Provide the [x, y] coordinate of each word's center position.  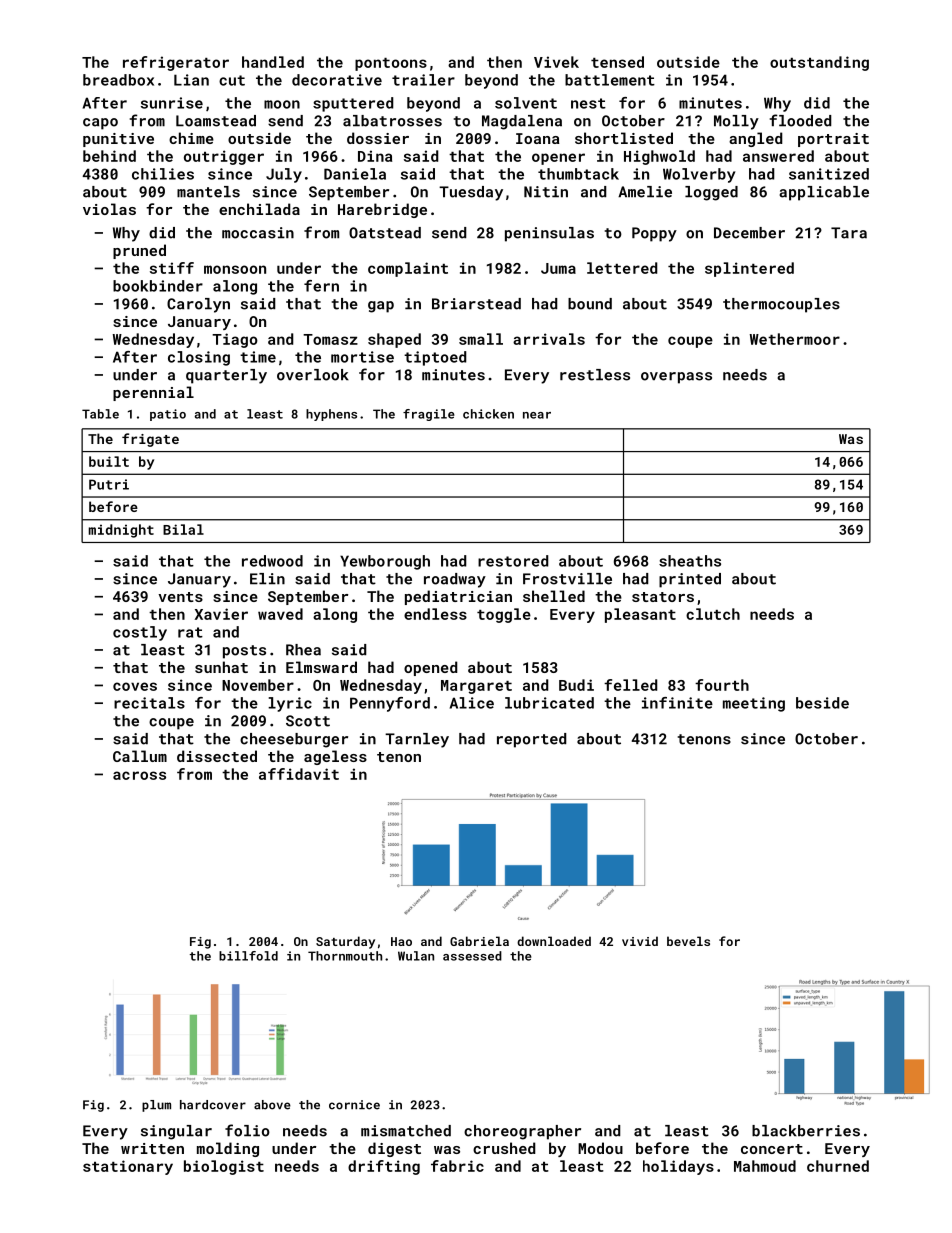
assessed [472, 956]
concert [772, 1149]
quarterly [226, 376]
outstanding [819, 63]
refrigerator [176, 63]
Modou [600, 1148]
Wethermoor [795, 339]
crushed [504, 1148]
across [139, 775]
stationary [128, 1167]
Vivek [556, 62]
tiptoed [435, 358]
